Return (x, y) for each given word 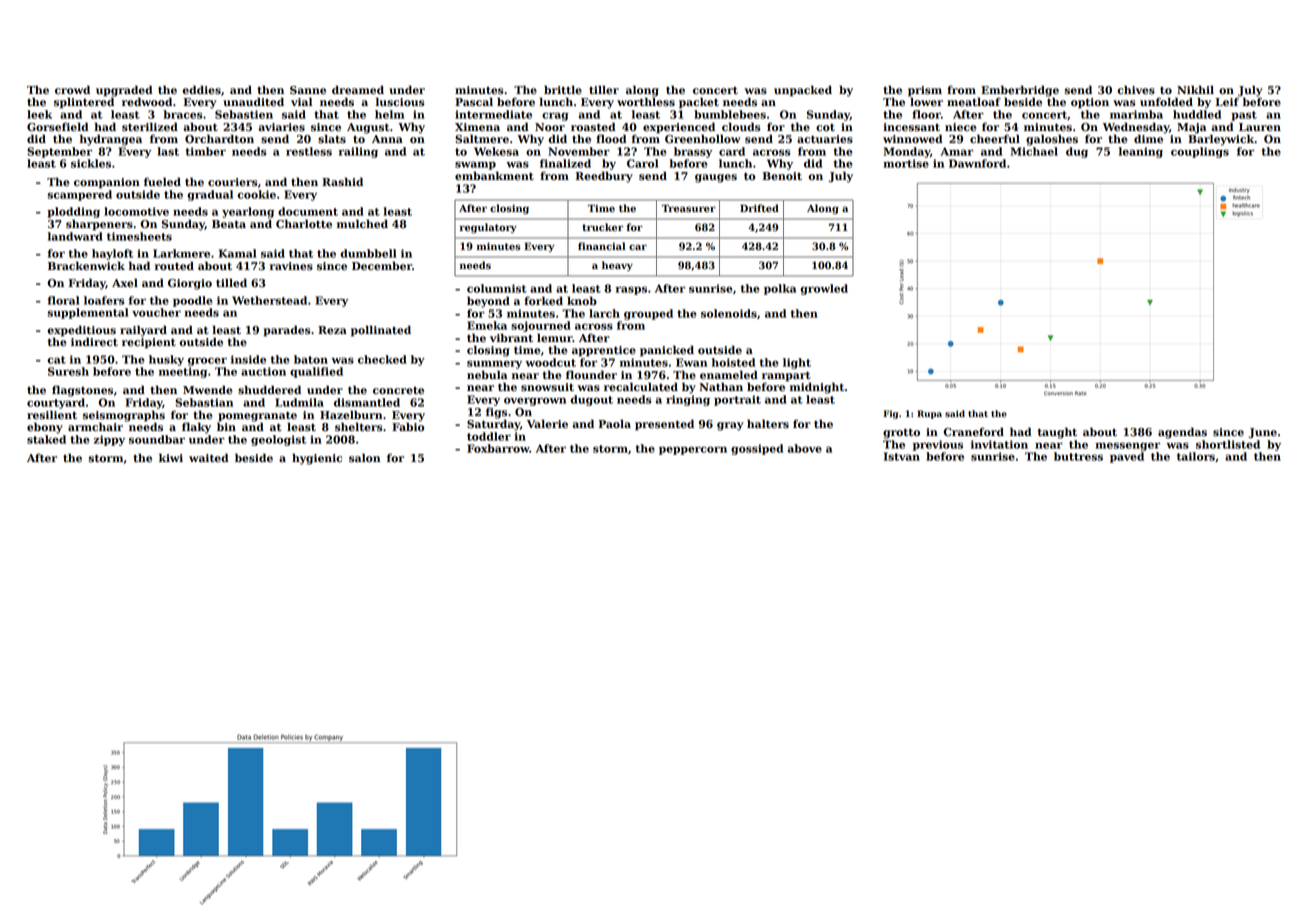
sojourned (541, 326)
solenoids (729, 313)
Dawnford (977, 163)
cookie (256, 194)
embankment (494, 176)
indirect (94, 342)
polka (780, 289)
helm (389, 114)
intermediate (493, 114)
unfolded (1166, 102)
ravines (291, 266)
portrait (737, 400)
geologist (278, 440)
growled (824, 289)
